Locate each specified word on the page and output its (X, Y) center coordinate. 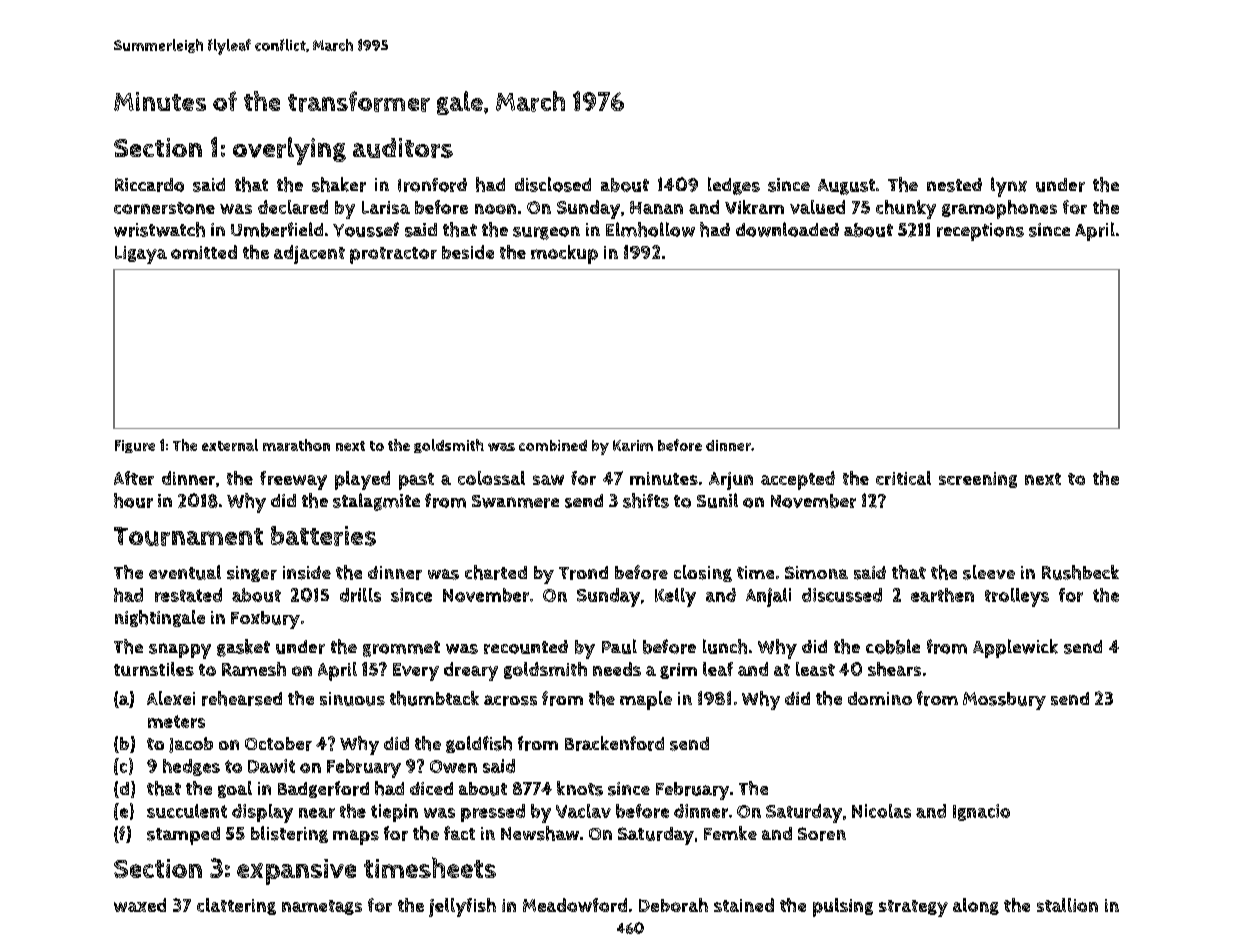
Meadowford (575, 905)
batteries (323, 536)
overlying (289, 151)
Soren (822, 834)
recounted (526, 647)
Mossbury (1004, 701)
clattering (236, 906)
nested (954, 185)
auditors (403, 148)
